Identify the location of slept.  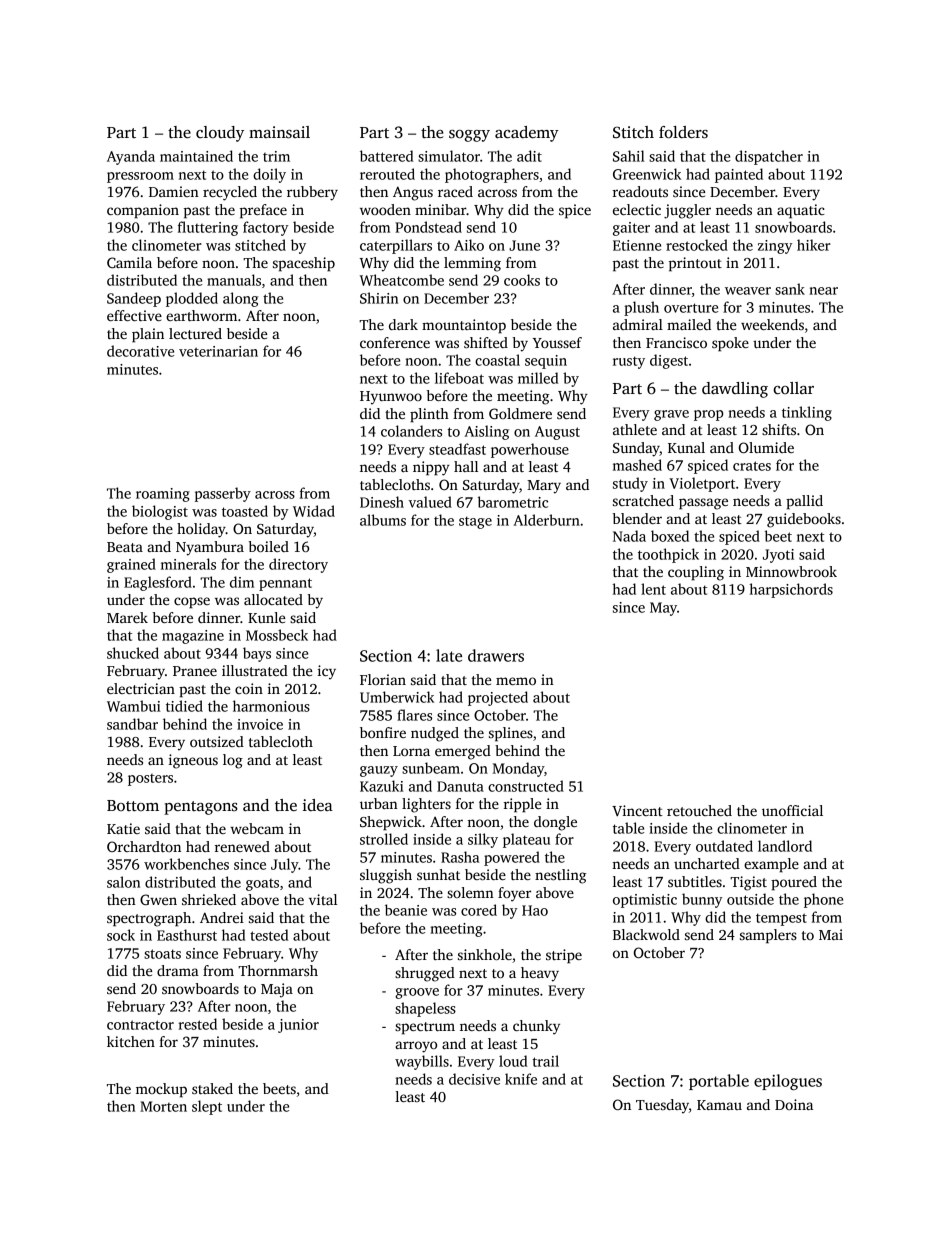
(207, 1107).
